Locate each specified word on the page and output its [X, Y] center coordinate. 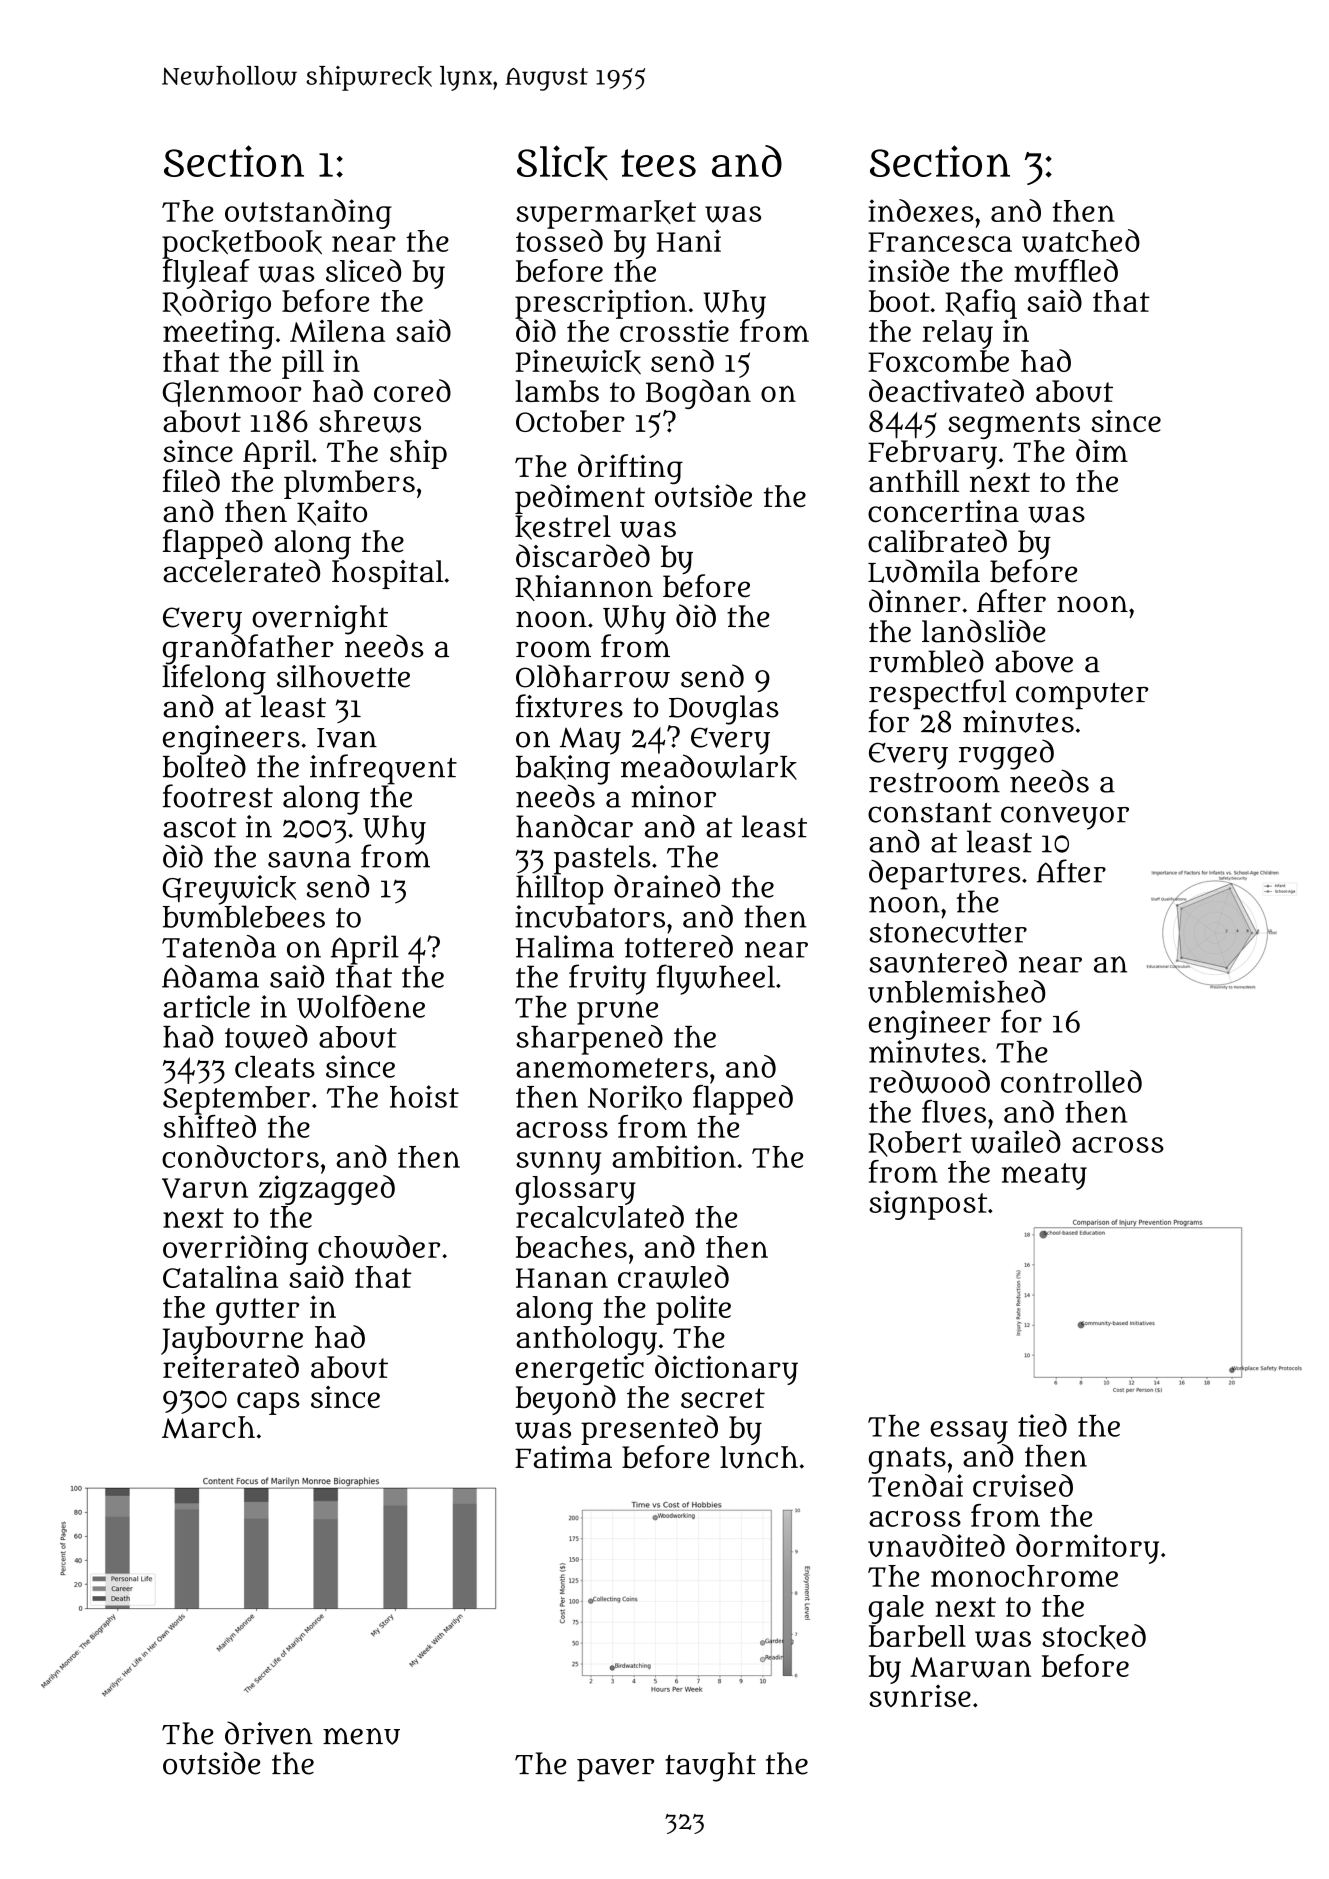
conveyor [1065, 818]
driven [269, 1733]
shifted [209, 1126]
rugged [1006, 754]
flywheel [716, 979]
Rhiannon [584, 588]
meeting [218, 334]
